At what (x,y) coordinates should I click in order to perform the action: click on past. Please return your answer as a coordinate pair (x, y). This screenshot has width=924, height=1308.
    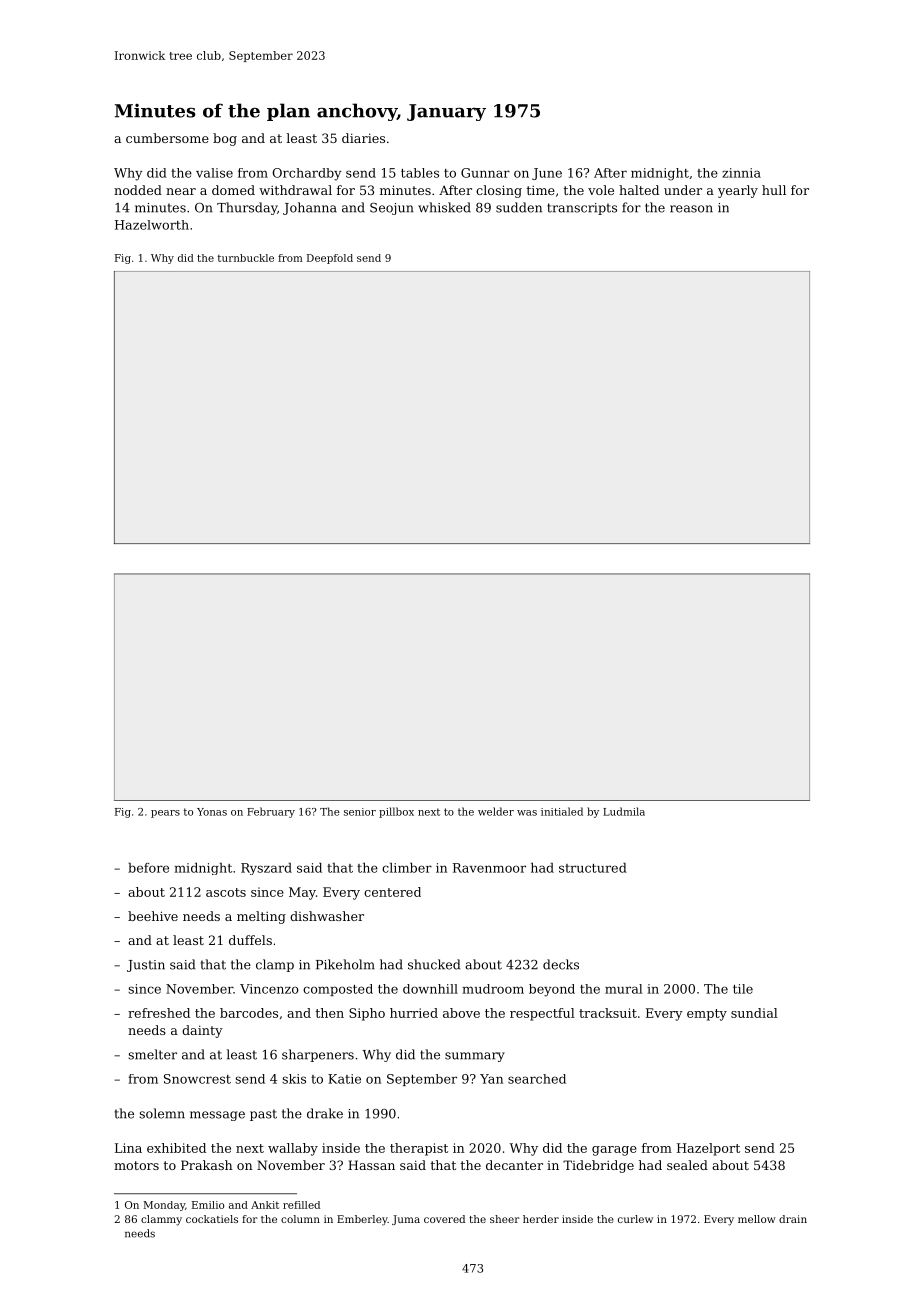
    Looking at the image, I should click on (263, 1115).
